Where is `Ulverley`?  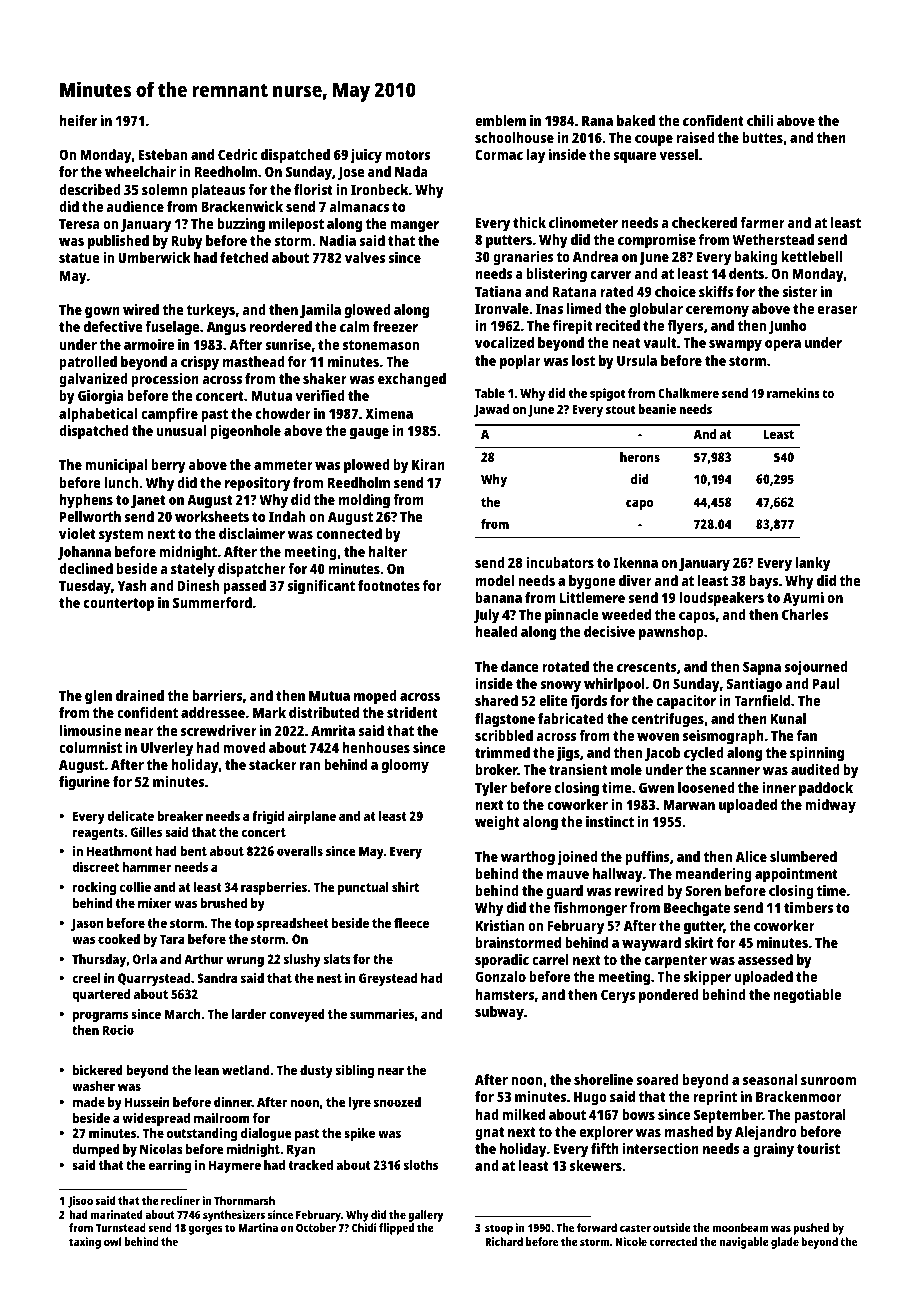 Ulverley is located at coordinates (167, 749).
